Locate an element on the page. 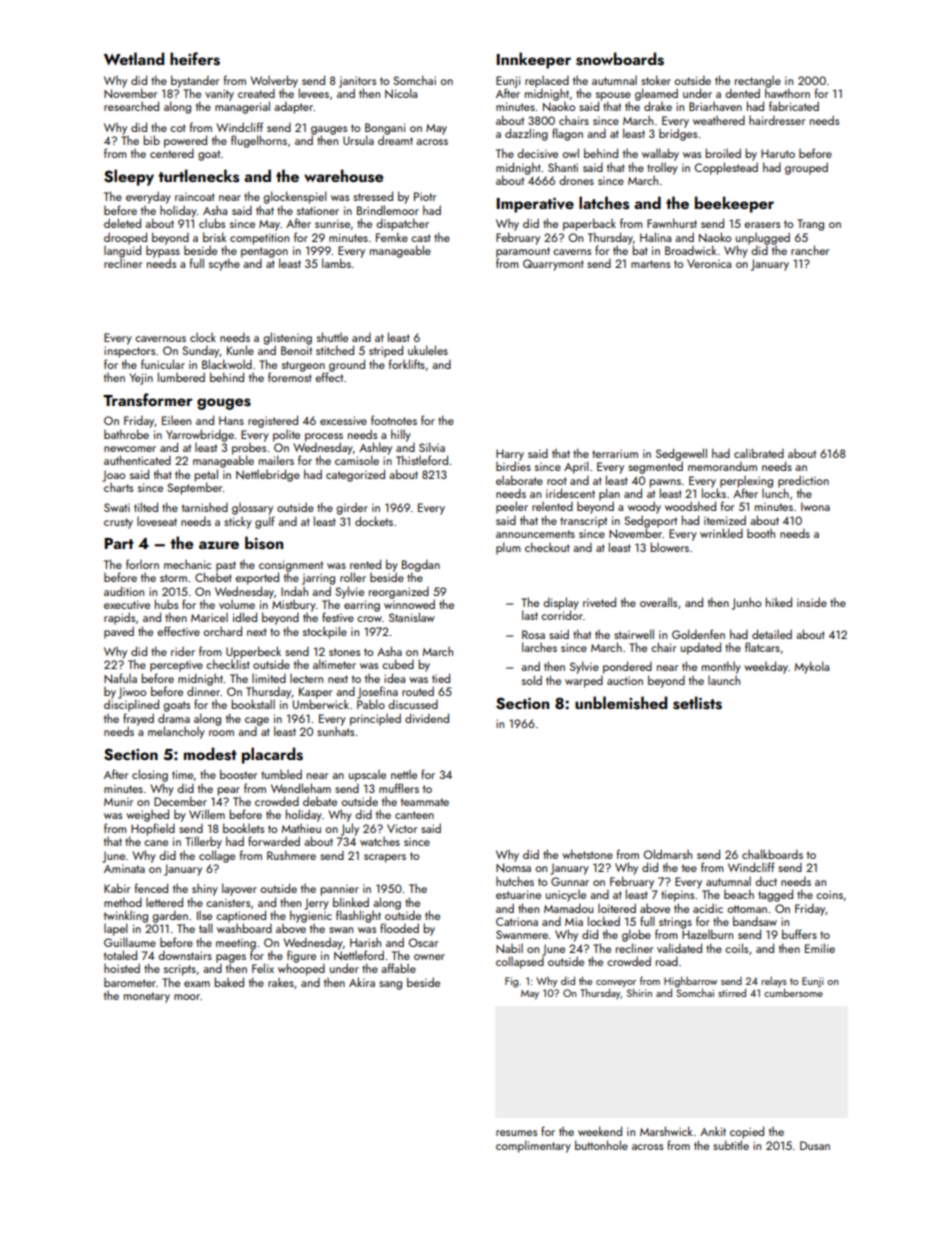 This document has height=1233, width=952. janitors is located at coordinates (357, 82).
